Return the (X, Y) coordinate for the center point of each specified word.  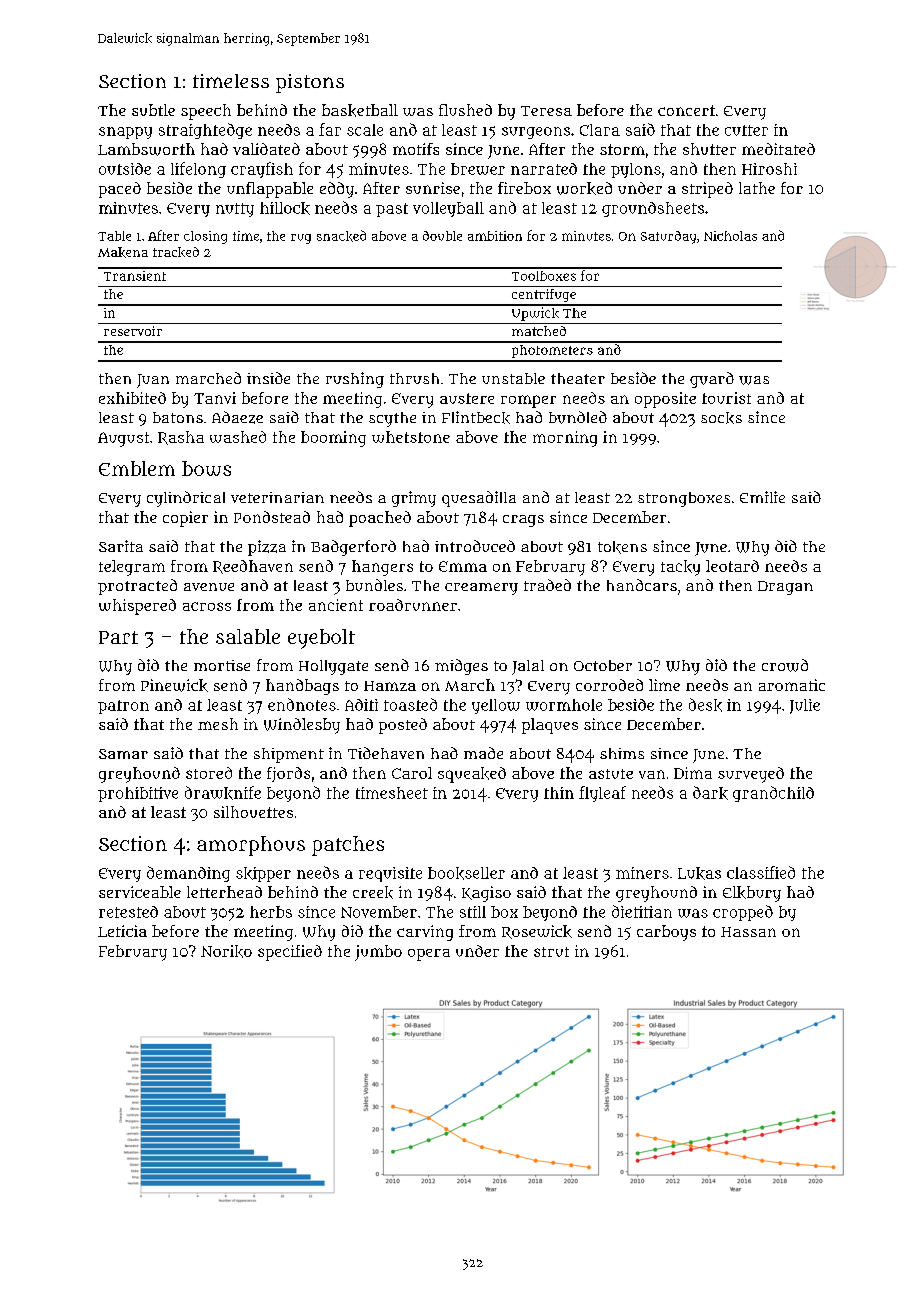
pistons (310, 83)
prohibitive (138, 794)
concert (686, 110)
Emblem (137, 468)
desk (705, 705)
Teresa (546, 111)
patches (348, 846)
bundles (374, 585)
